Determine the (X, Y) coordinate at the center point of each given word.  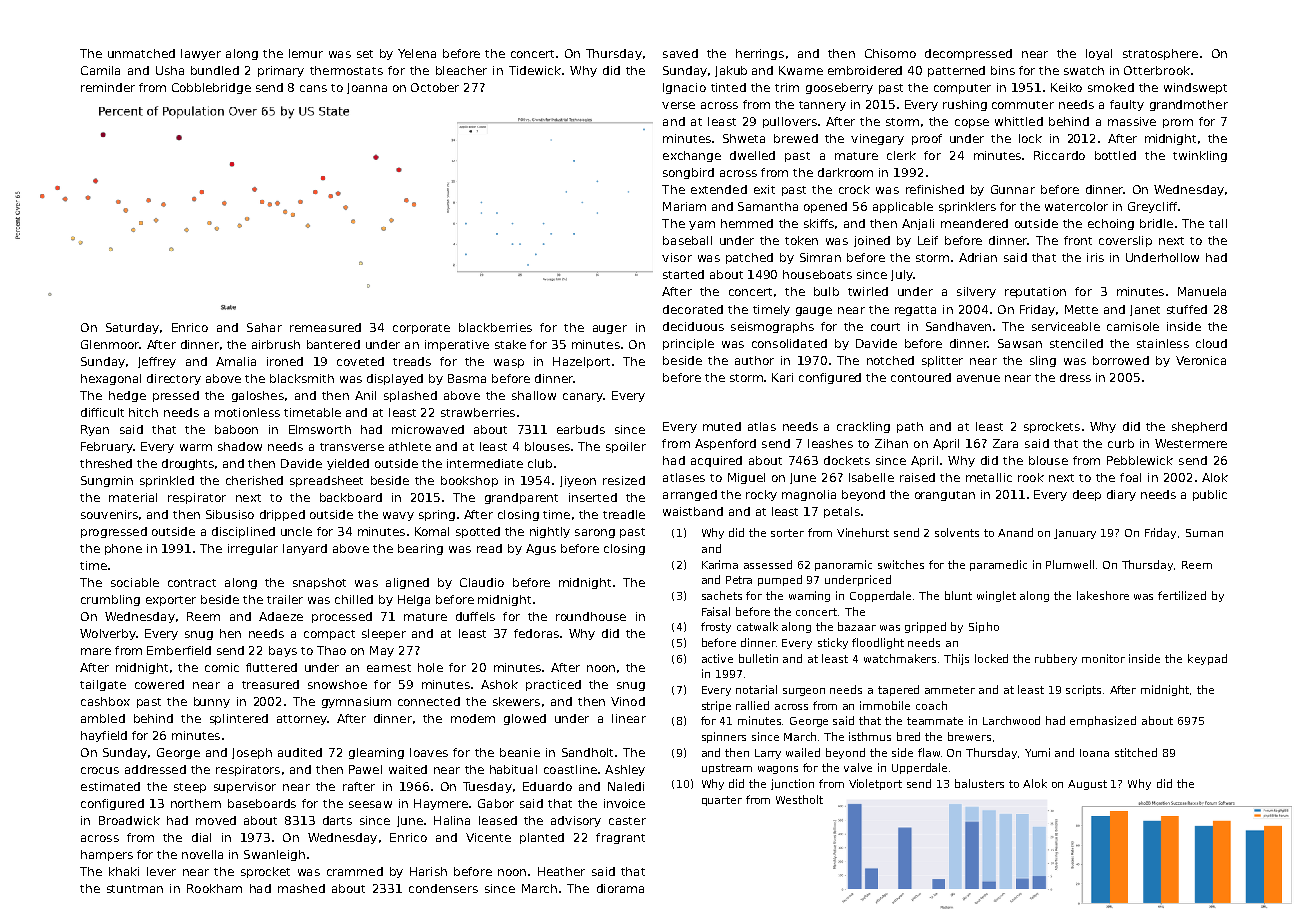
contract (192, 583)
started (683, 274)
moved (216, 820)
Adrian (978, 257)
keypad (1207, 659)
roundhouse (591, 616)
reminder (108, 87)
